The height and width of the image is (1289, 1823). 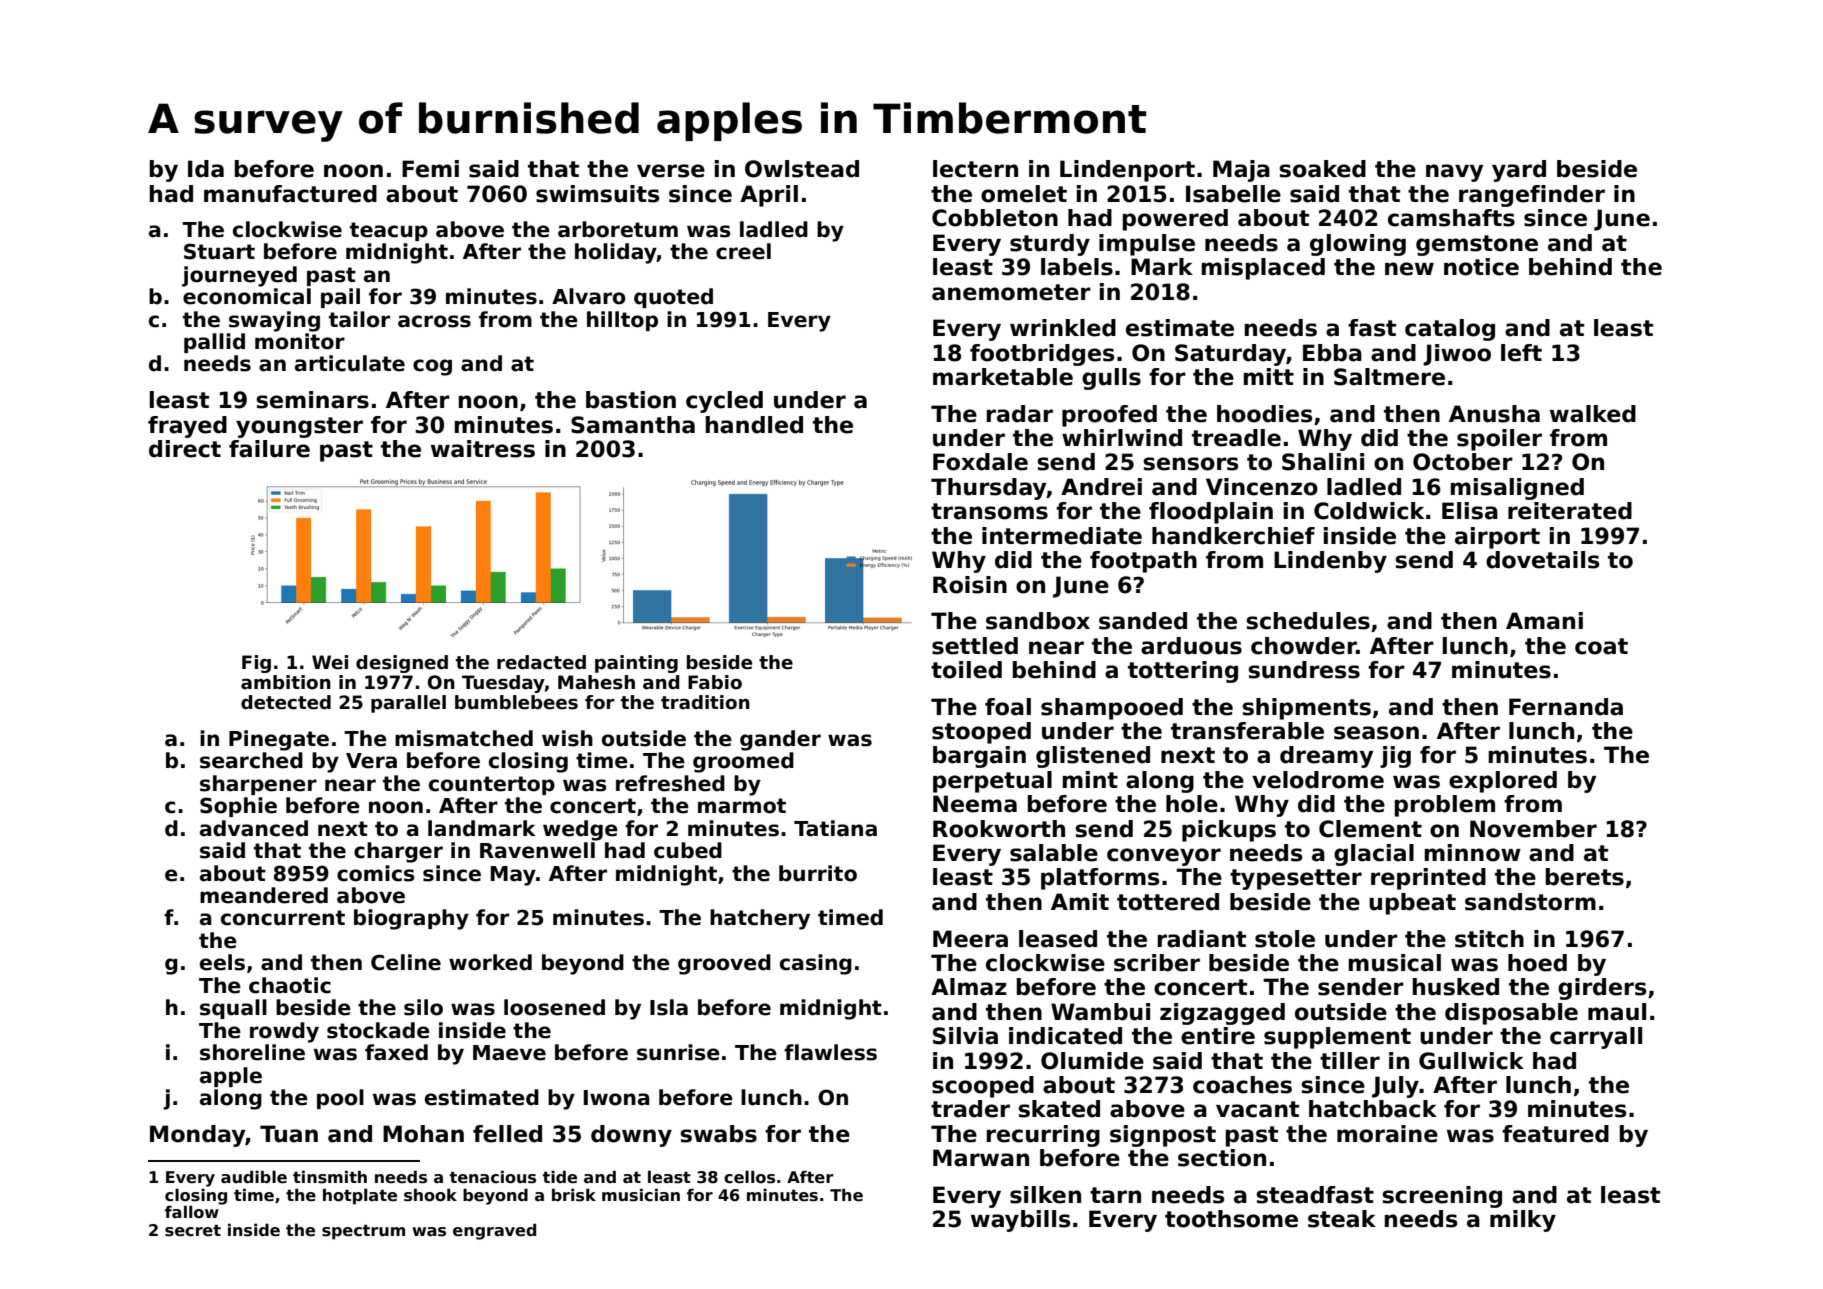 What do you see at coordinates (989, 511) in the image?
I see `transoms` at bounding box center [989, 511].
